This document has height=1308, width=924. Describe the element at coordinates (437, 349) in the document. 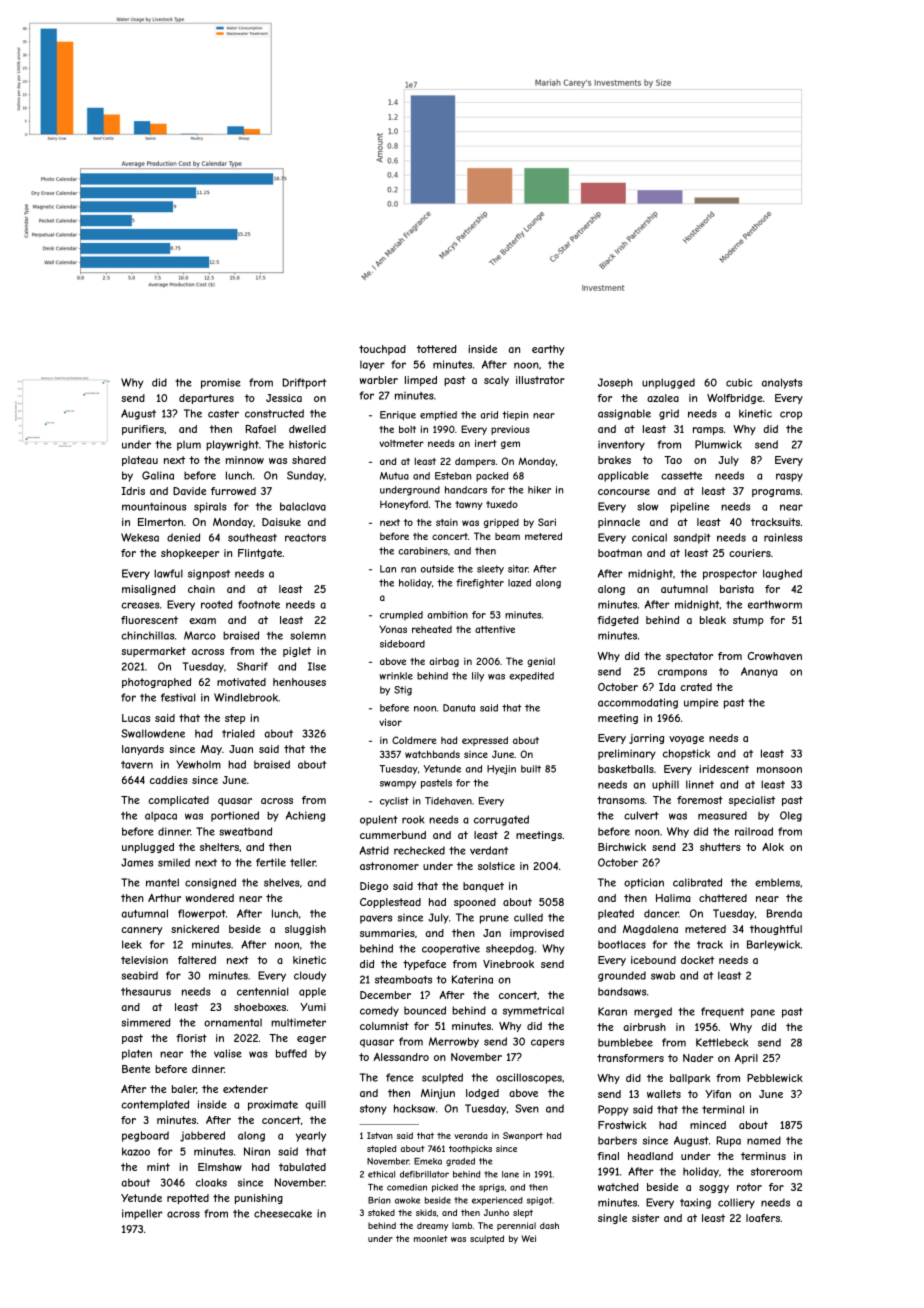

I see `tottered` at that location.
